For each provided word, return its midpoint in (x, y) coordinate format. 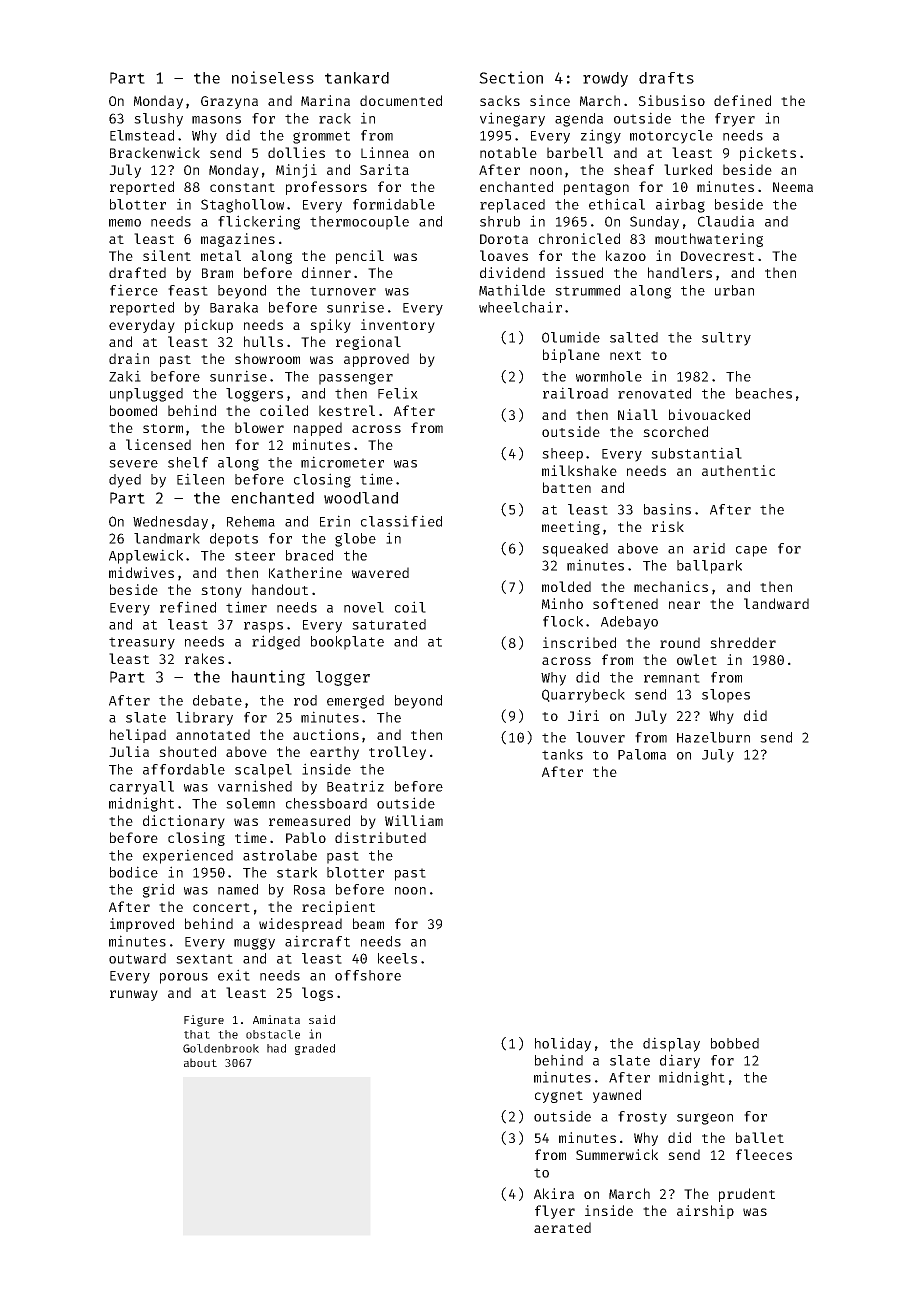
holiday (563, 1044)
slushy (158, 120)
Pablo (306, 837)
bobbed (735, 1043)
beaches (764, 393)
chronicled (579, 238)
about (200, 1062)
